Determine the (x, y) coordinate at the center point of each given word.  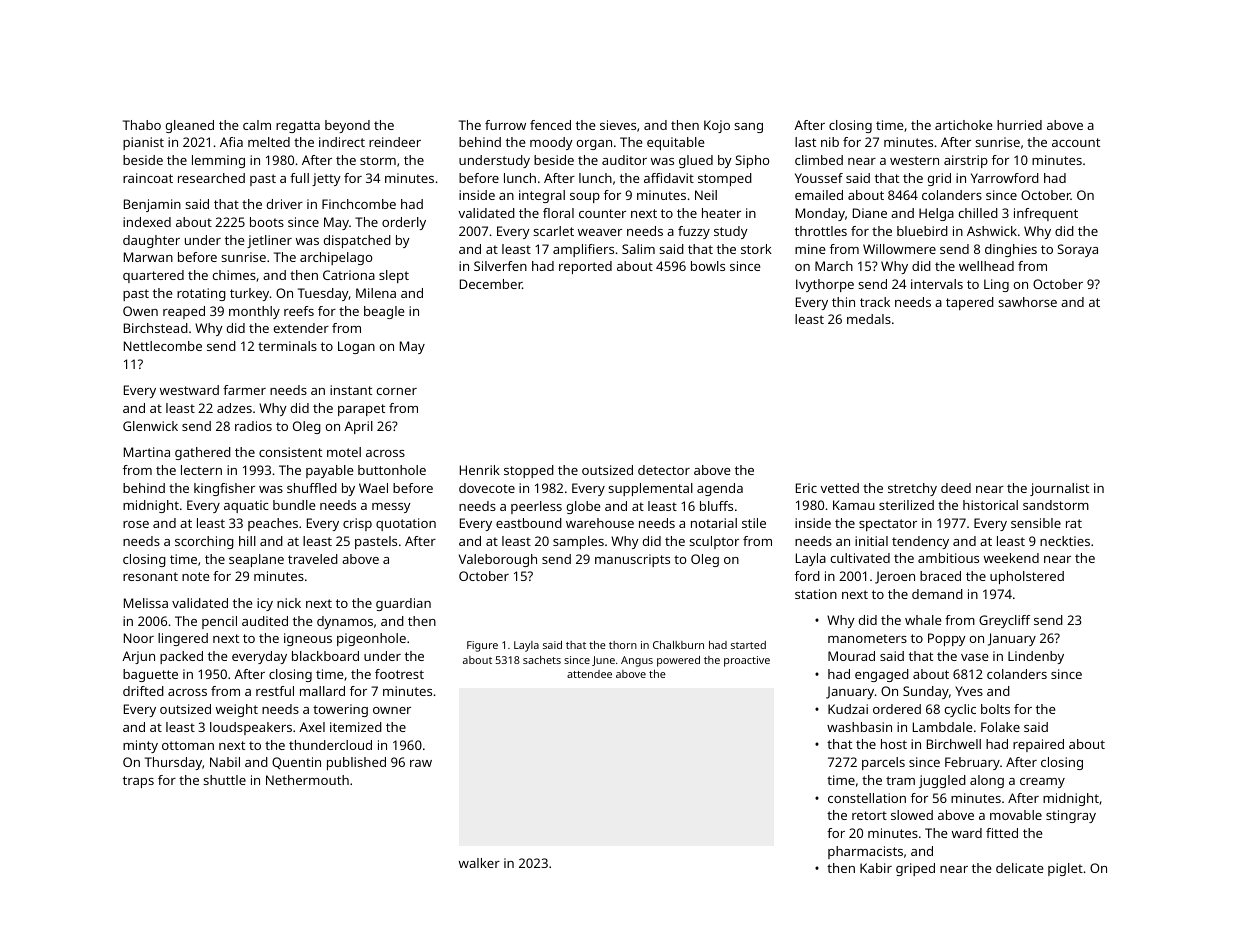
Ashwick (992, 231)
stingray (1071, 816)
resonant (150, 576)
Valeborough (498, 560)
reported (585, 267)
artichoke (963, 125)
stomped (725, 179)
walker (479, 863)
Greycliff (1004, 621)
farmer (244, 390)
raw (421, 763)
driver (285, 204)
